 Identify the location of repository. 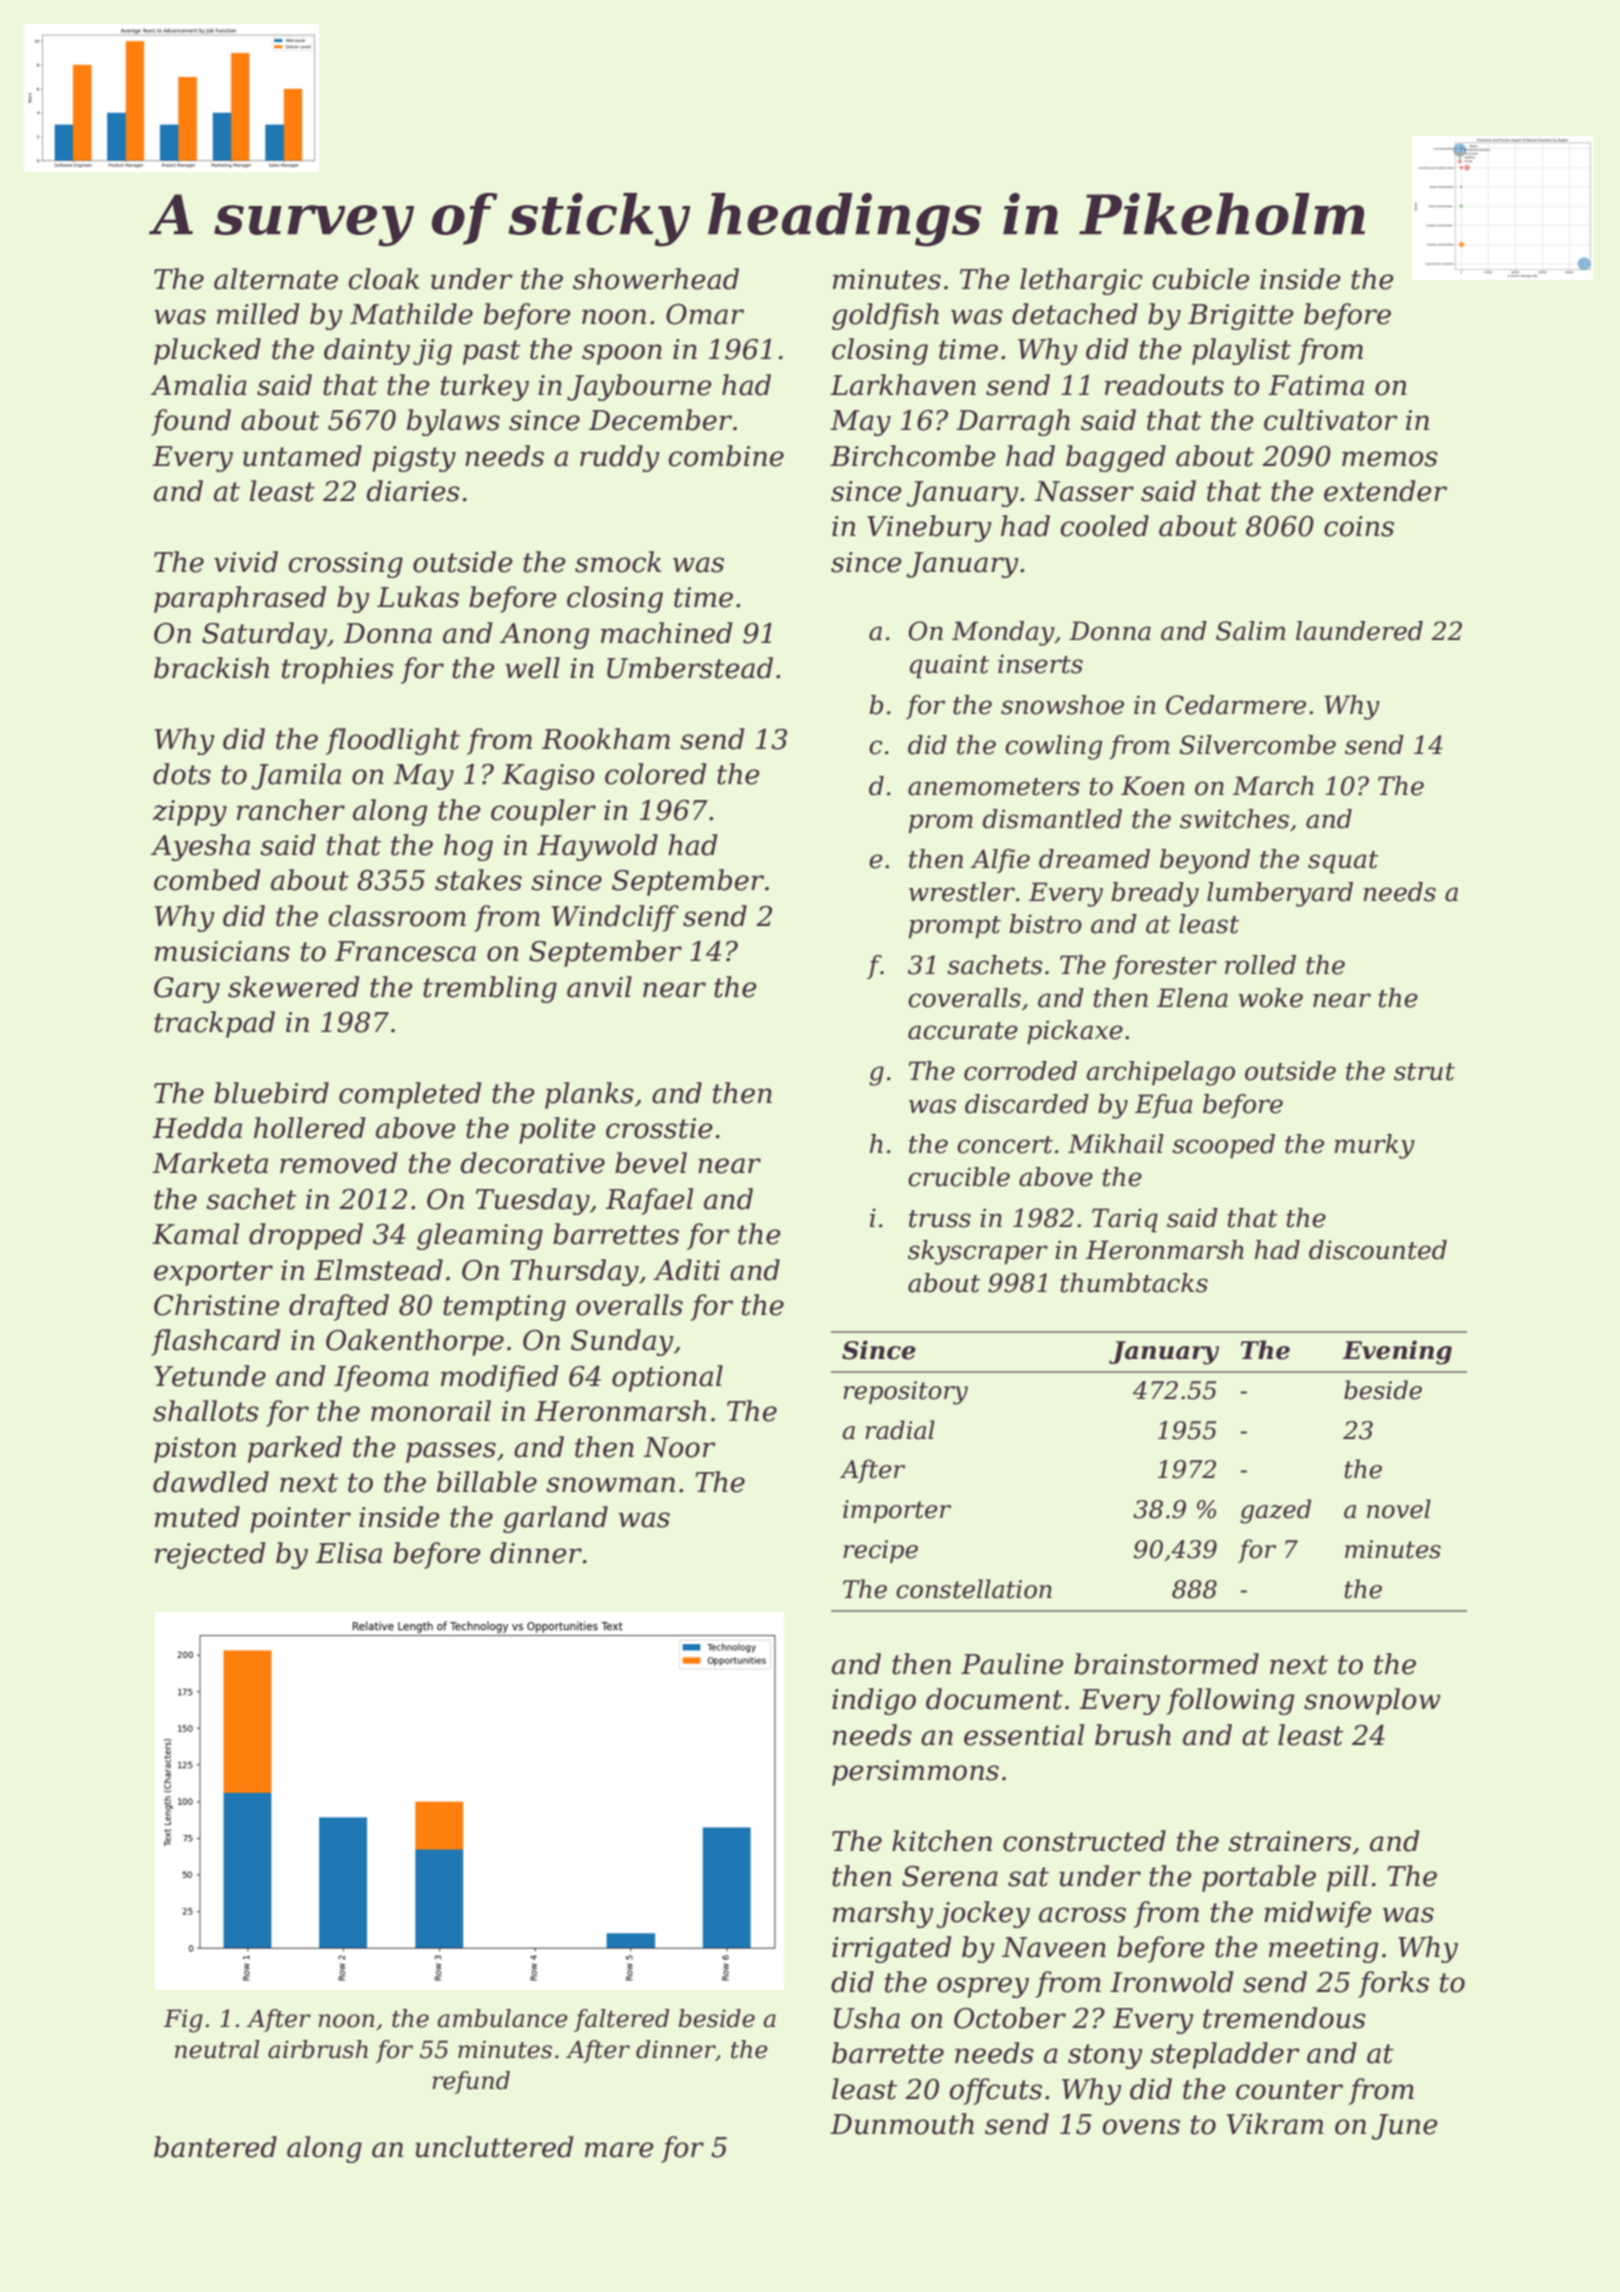
(905, 1393).
